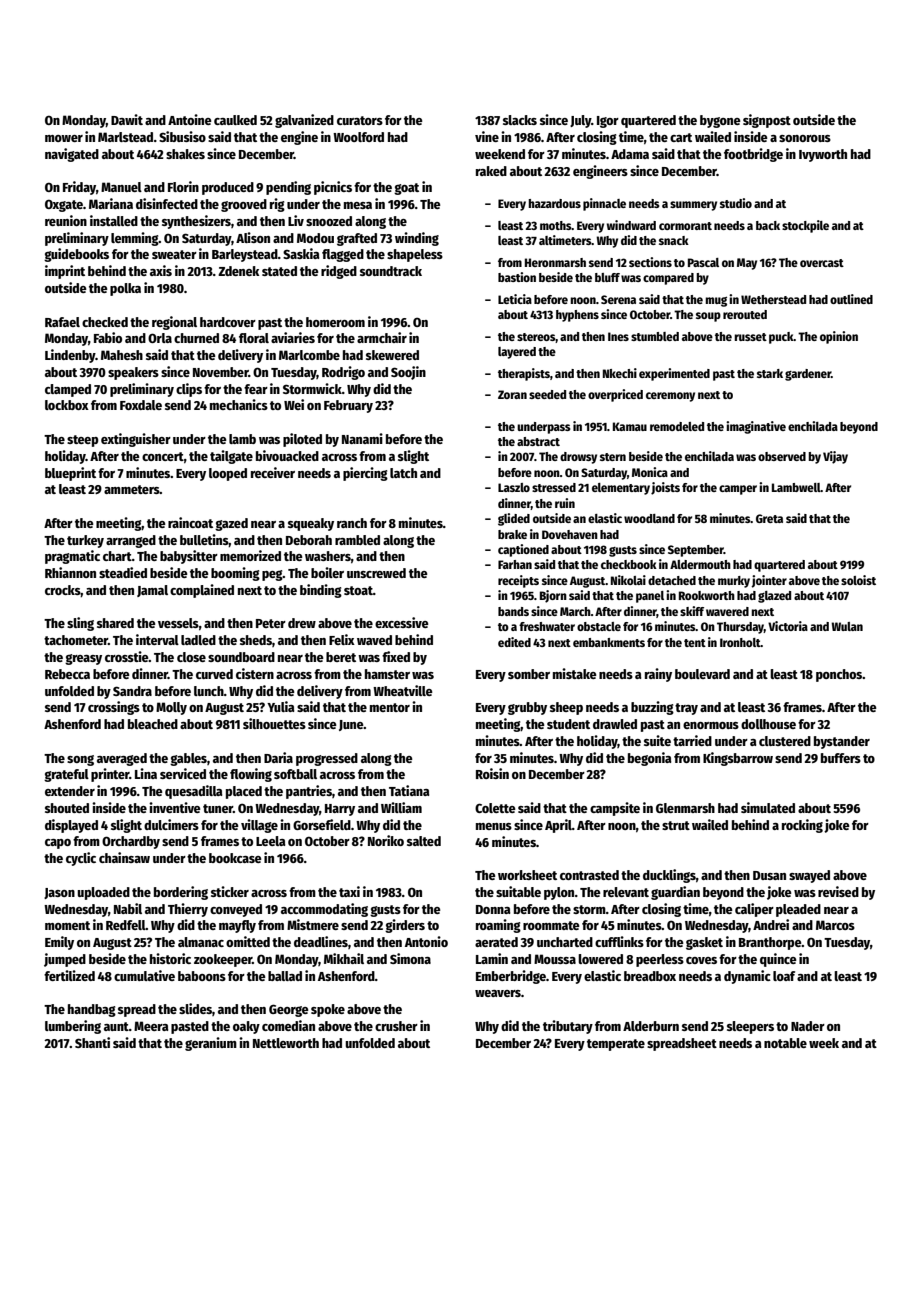  I want to click on bastion, so click(517, 277).
